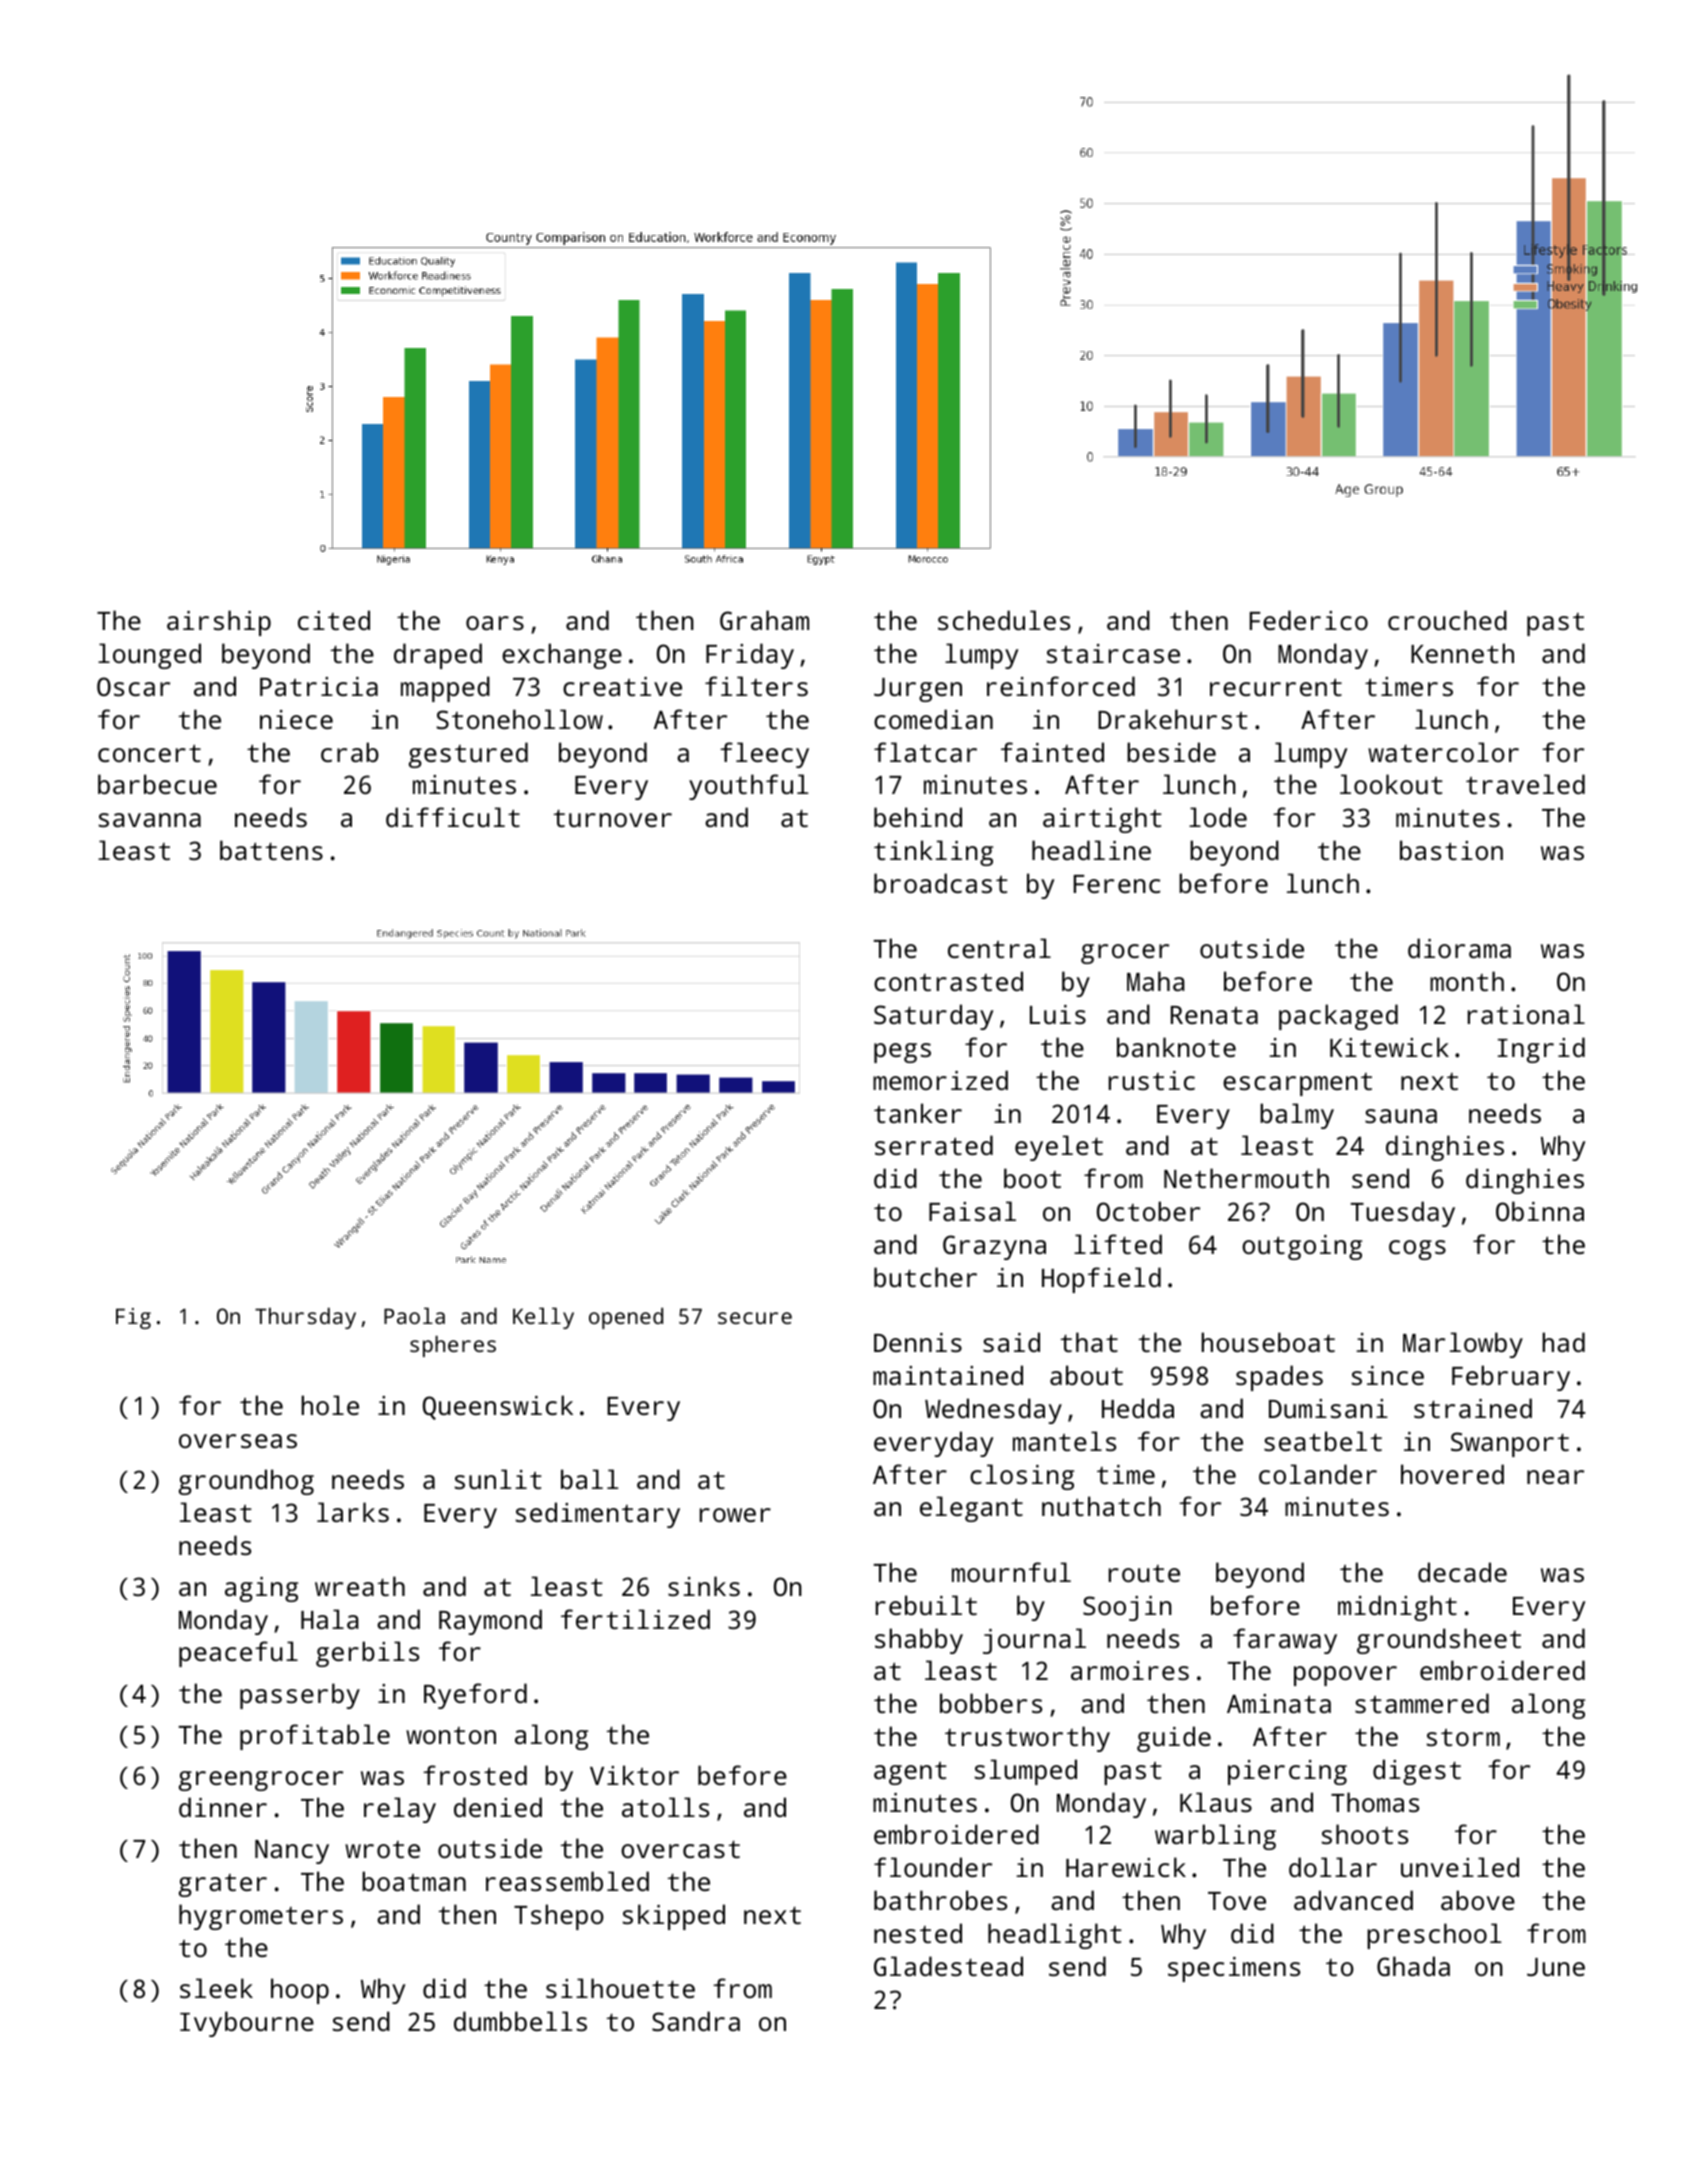 Image resolution: width=1683 pixels, height=2178 pixels. What do you see at coordinates (926, 1605) in the screenshot?
I see `rebuilt` at bounding box center [926, 1605].
